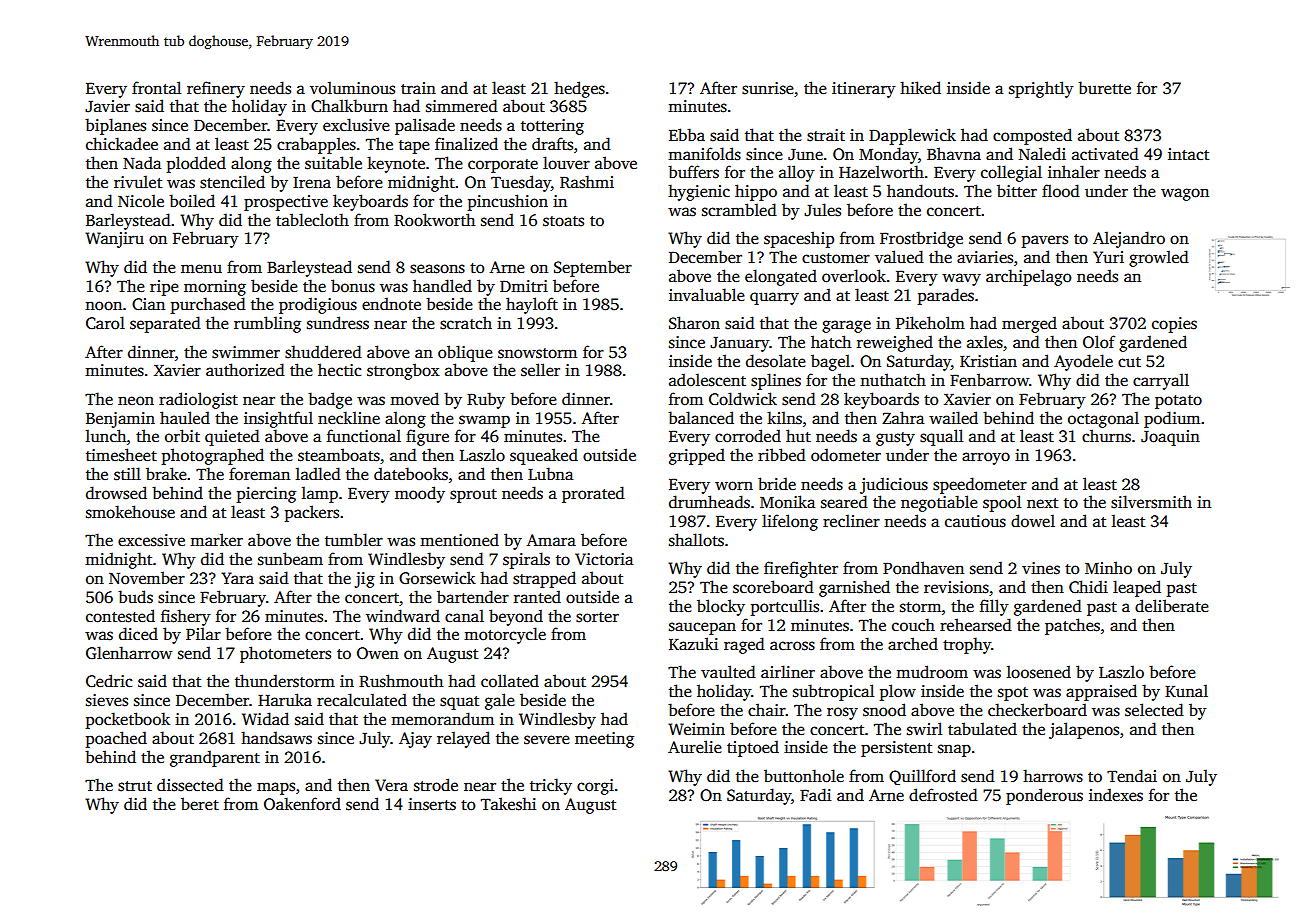 The width and height of the screenshot is (1308, 924). I want to click on indexes, so click(1116, 795).
